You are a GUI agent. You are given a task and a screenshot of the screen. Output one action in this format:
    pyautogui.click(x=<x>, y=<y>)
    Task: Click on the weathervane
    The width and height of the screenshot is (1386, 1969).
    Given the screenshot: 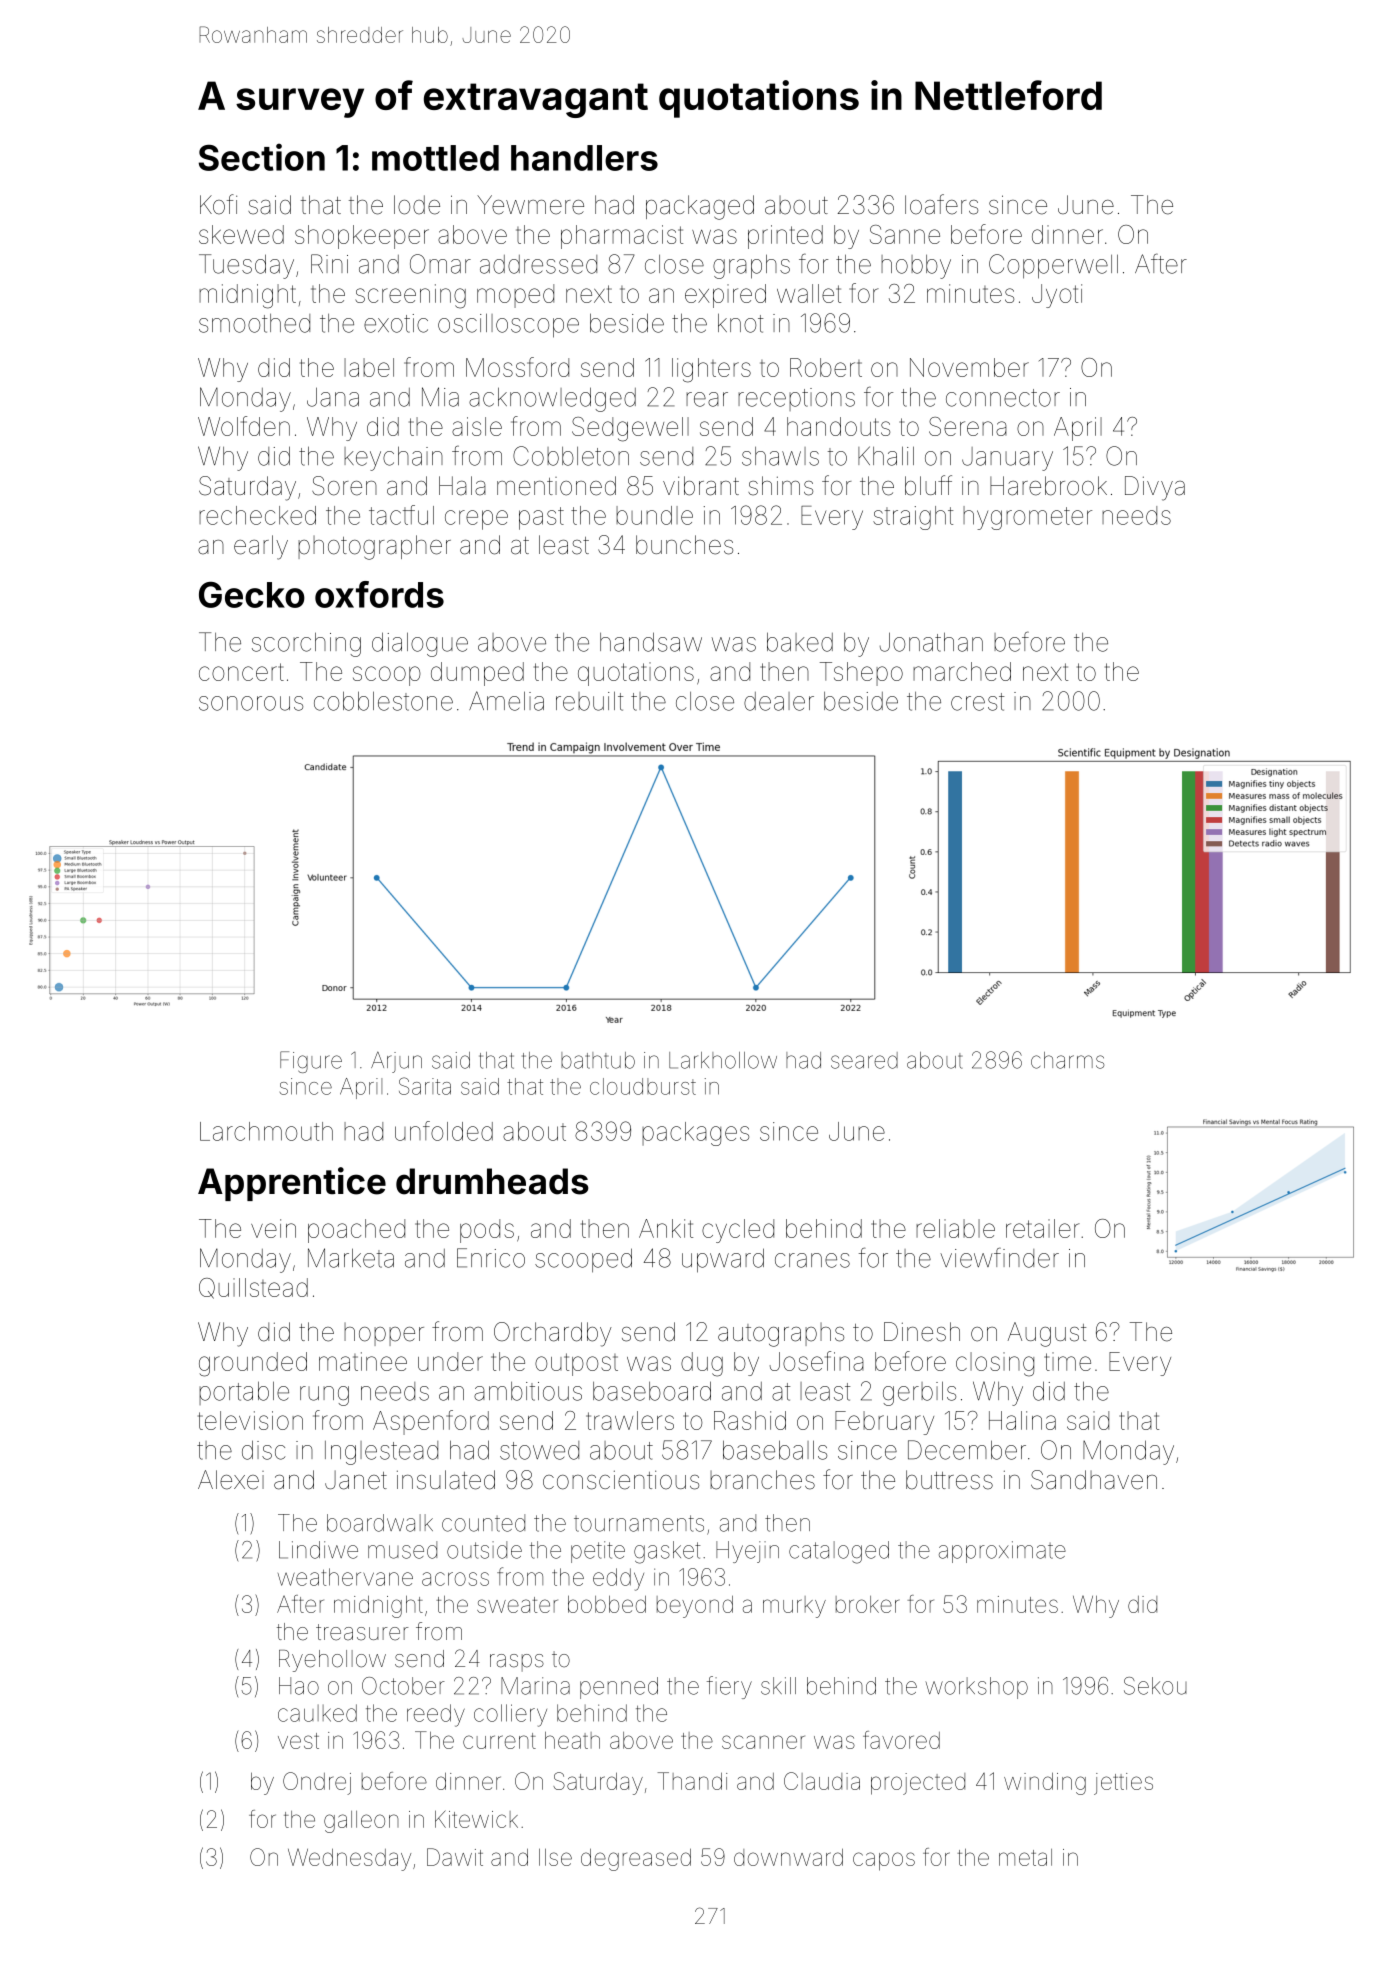 What is the action you would take?
    pyautogui.click(x=345, y=1577)
